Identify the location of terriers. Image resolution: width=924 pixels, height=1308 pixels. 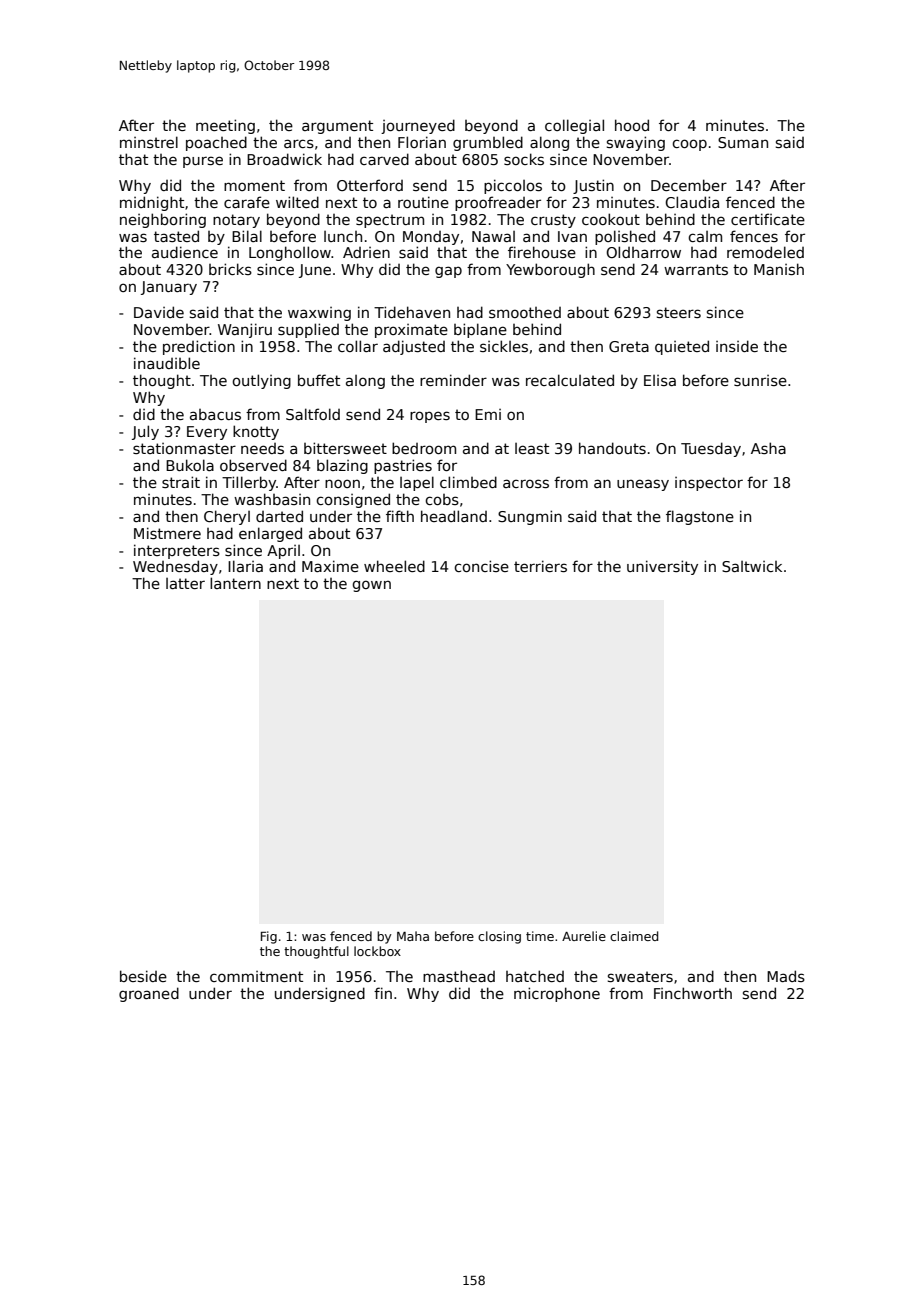
(540, 566).
